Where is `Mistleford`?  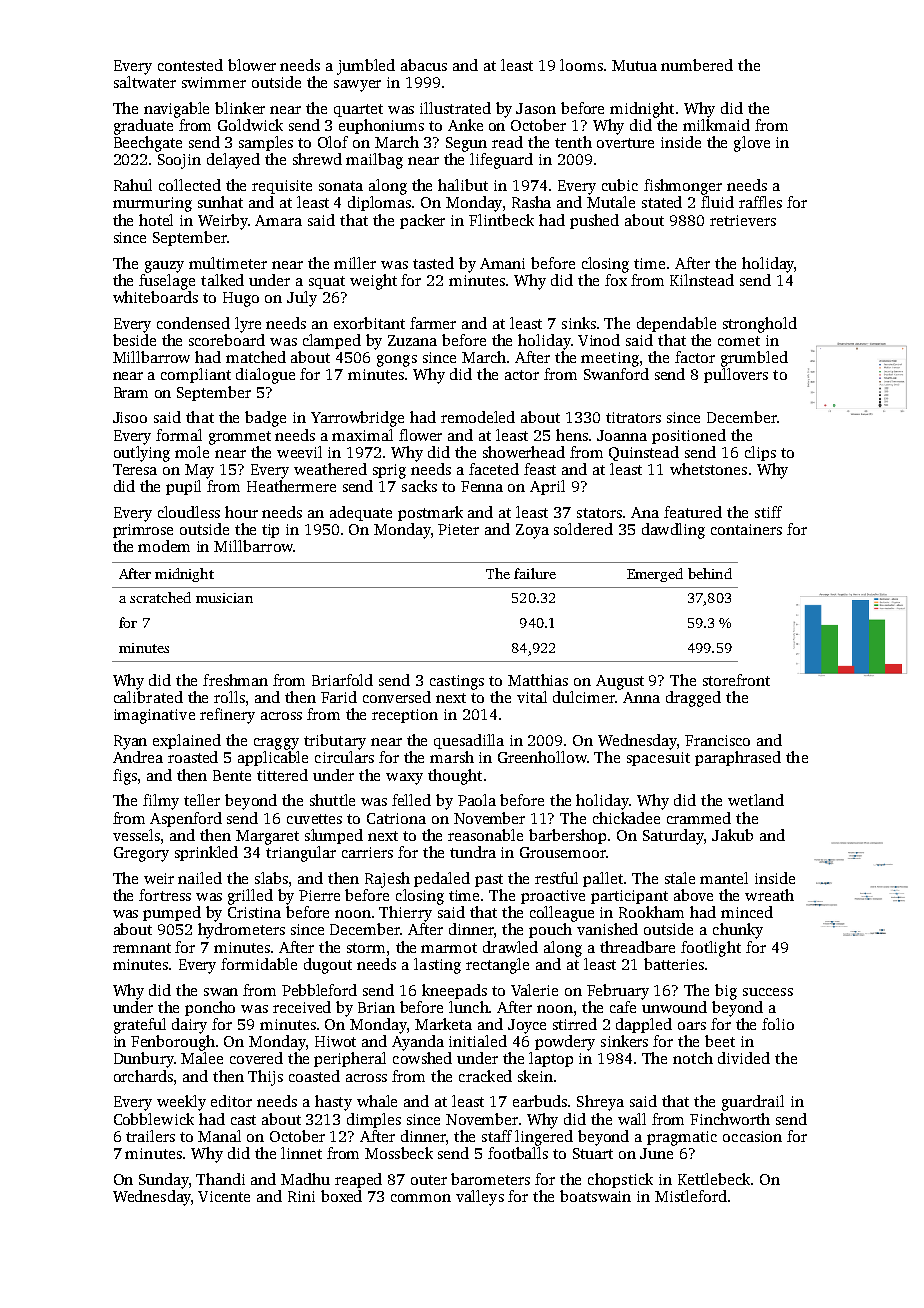
Mistleford is located at coordinates (691, 1196).
